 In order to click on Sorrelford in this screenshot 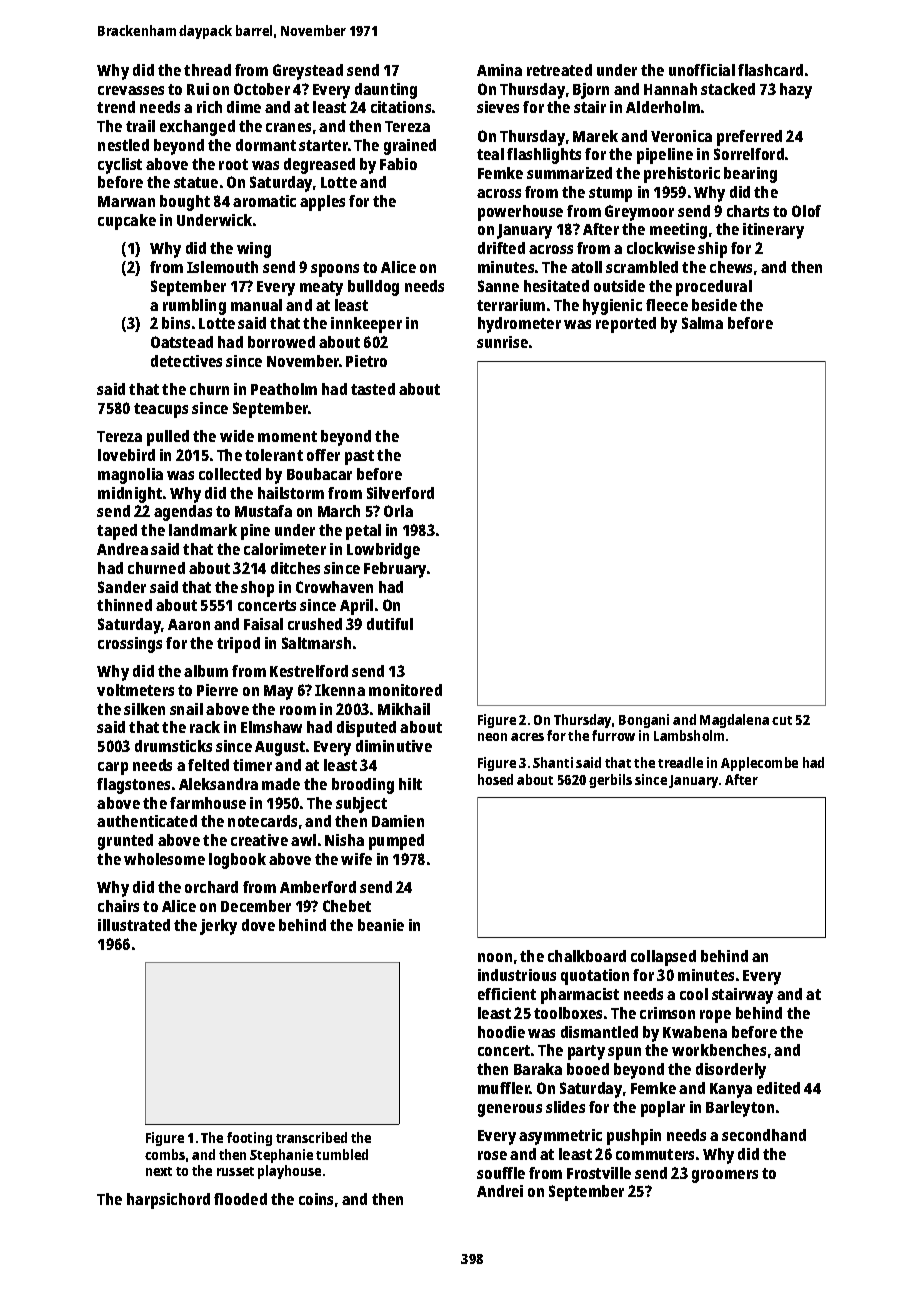, I will do `click(749, 154)`.
